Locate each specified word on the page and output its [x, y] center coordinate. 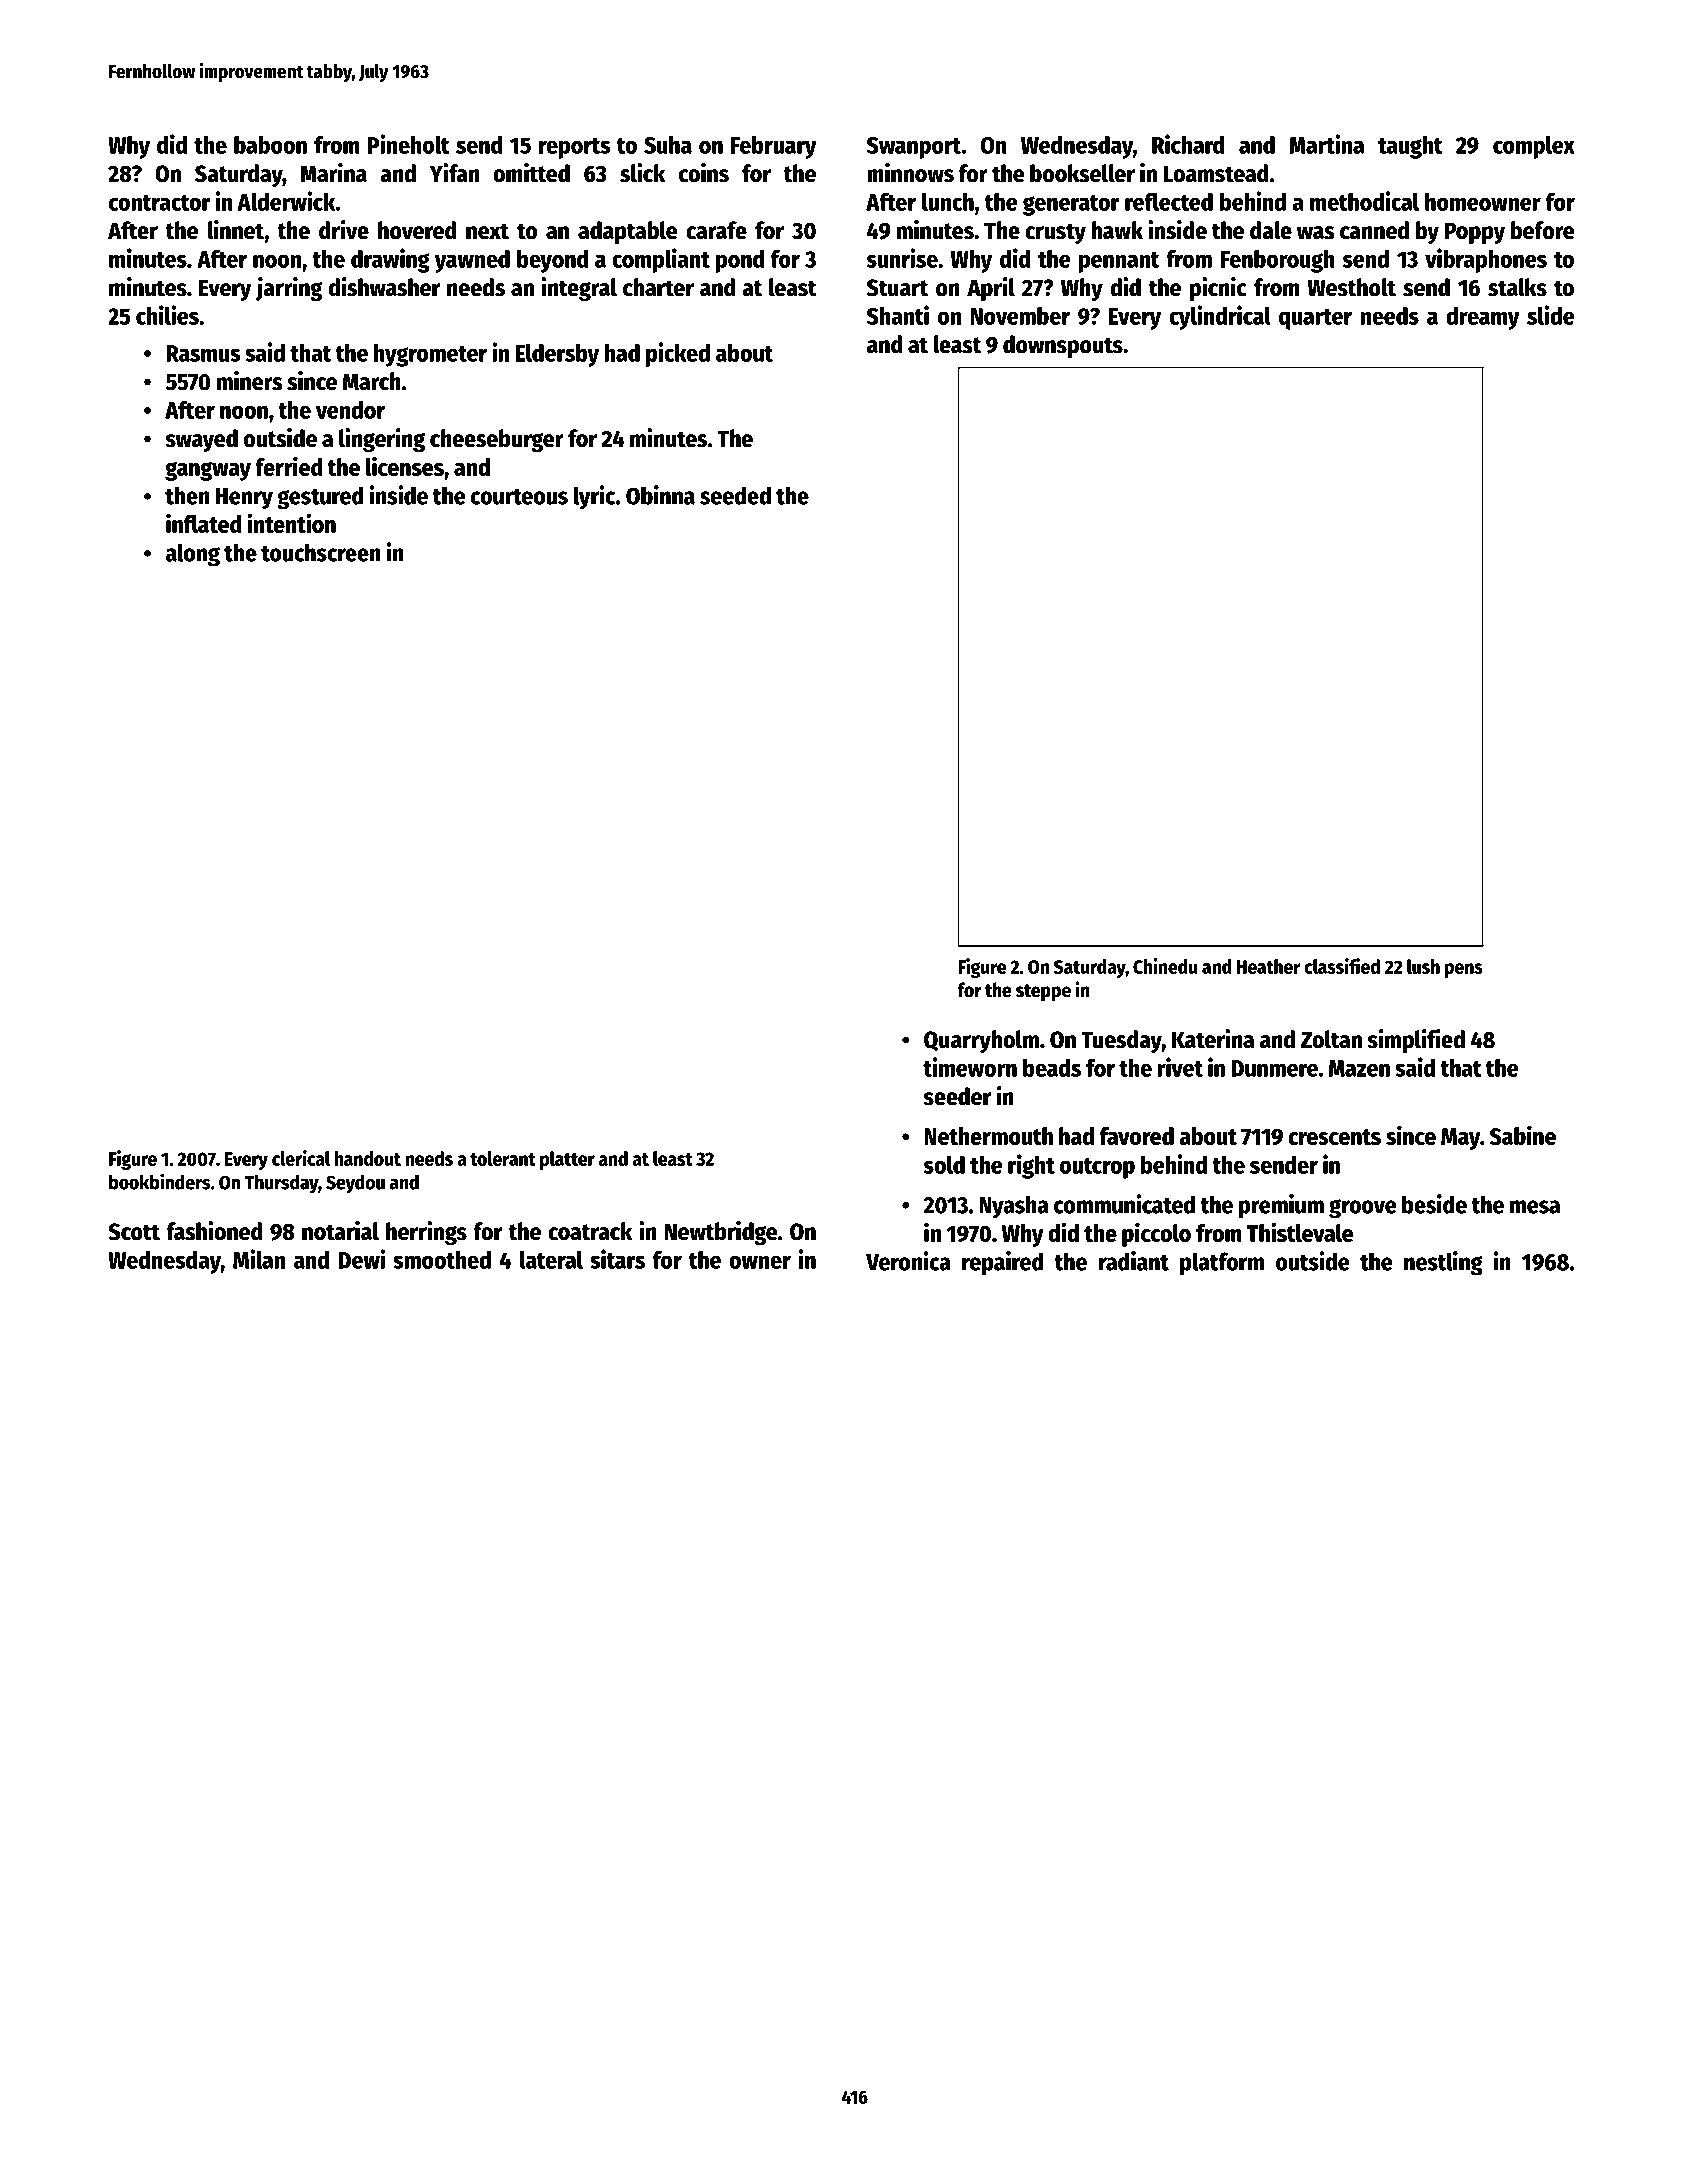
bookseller [1082, 173]
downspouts [1063, 346]
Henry [244, 499]
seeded [735, 495]
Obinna [660, 495]
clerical [301, 1158]
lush [1423, 966]
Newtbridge [721, 1233]
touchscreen [321, 552]
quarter [1315, 319]
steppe [1043, 992]
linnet [235, 230]
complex [1534, 147]
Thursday [281, 1184]
